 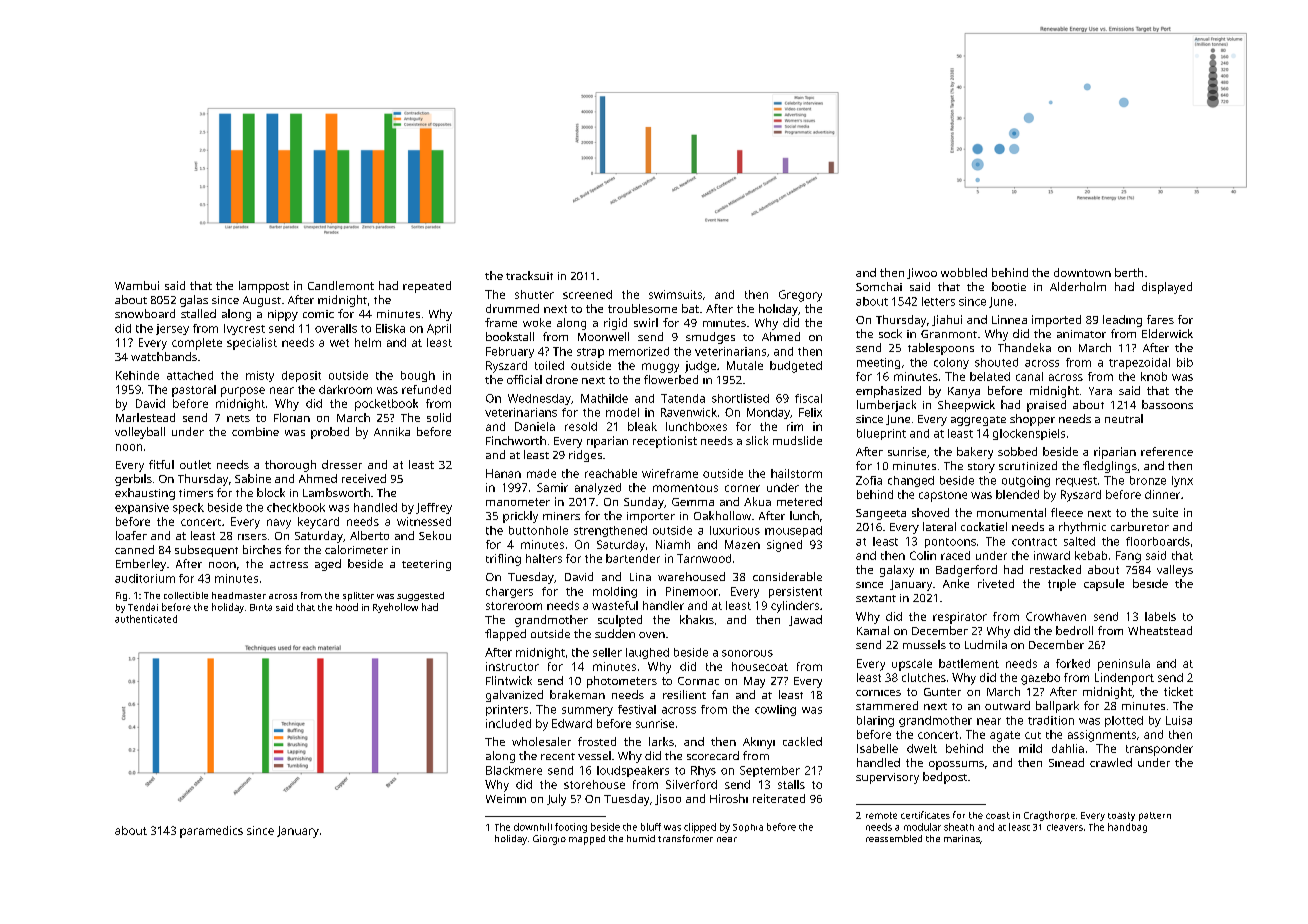 I want to click on handbag, so click(x=1127, y=828).
